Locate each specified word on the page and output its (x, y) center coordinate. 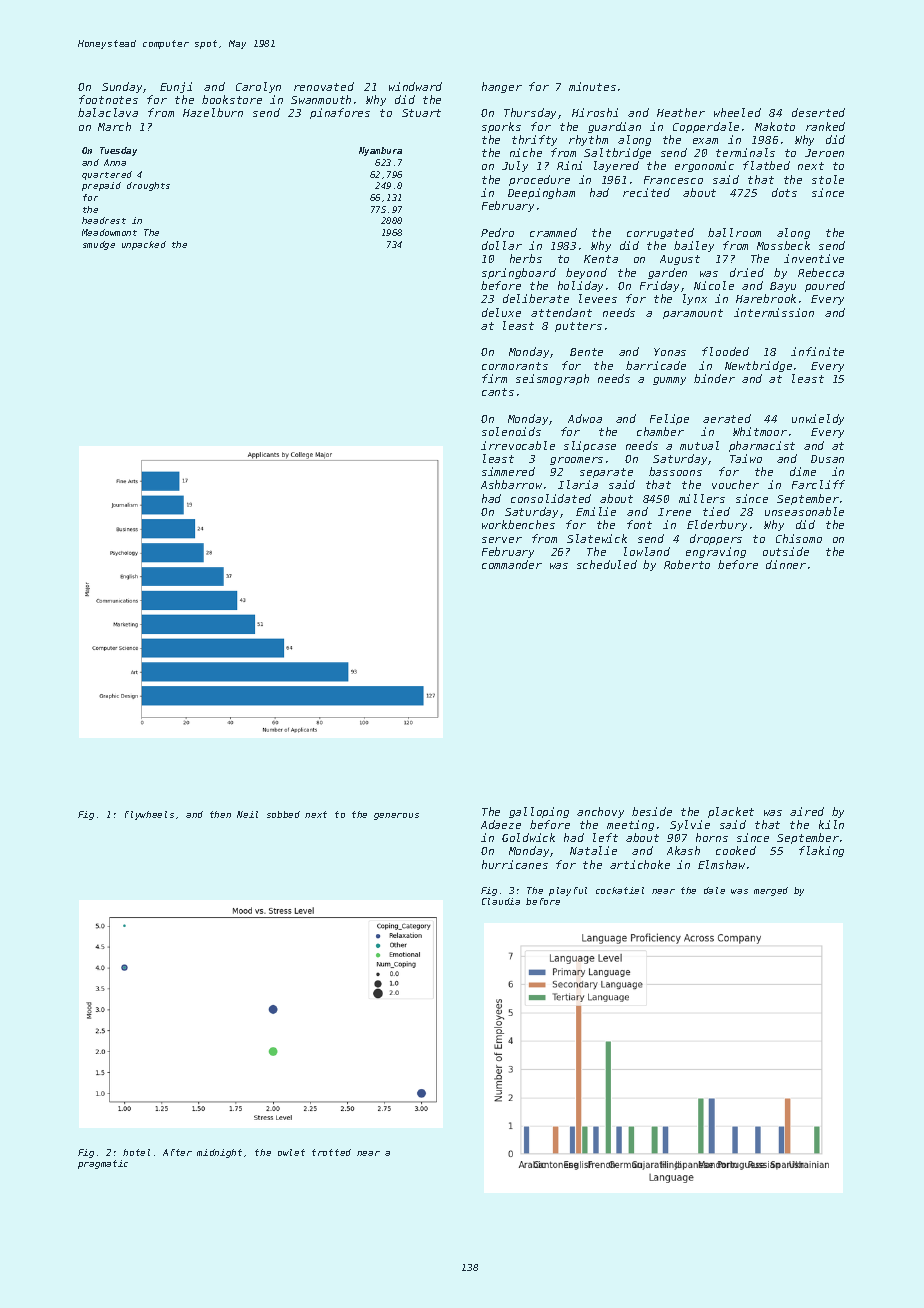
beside (652, 811)
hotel (136, 1152)
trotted (331, 1152)
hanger (502, 87)
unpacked (144, 245)
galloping (539, 812)
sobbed (283, 814)
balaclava (108, 112)
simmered (508, 471)
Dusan (827, 459)
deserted (818, 112)
